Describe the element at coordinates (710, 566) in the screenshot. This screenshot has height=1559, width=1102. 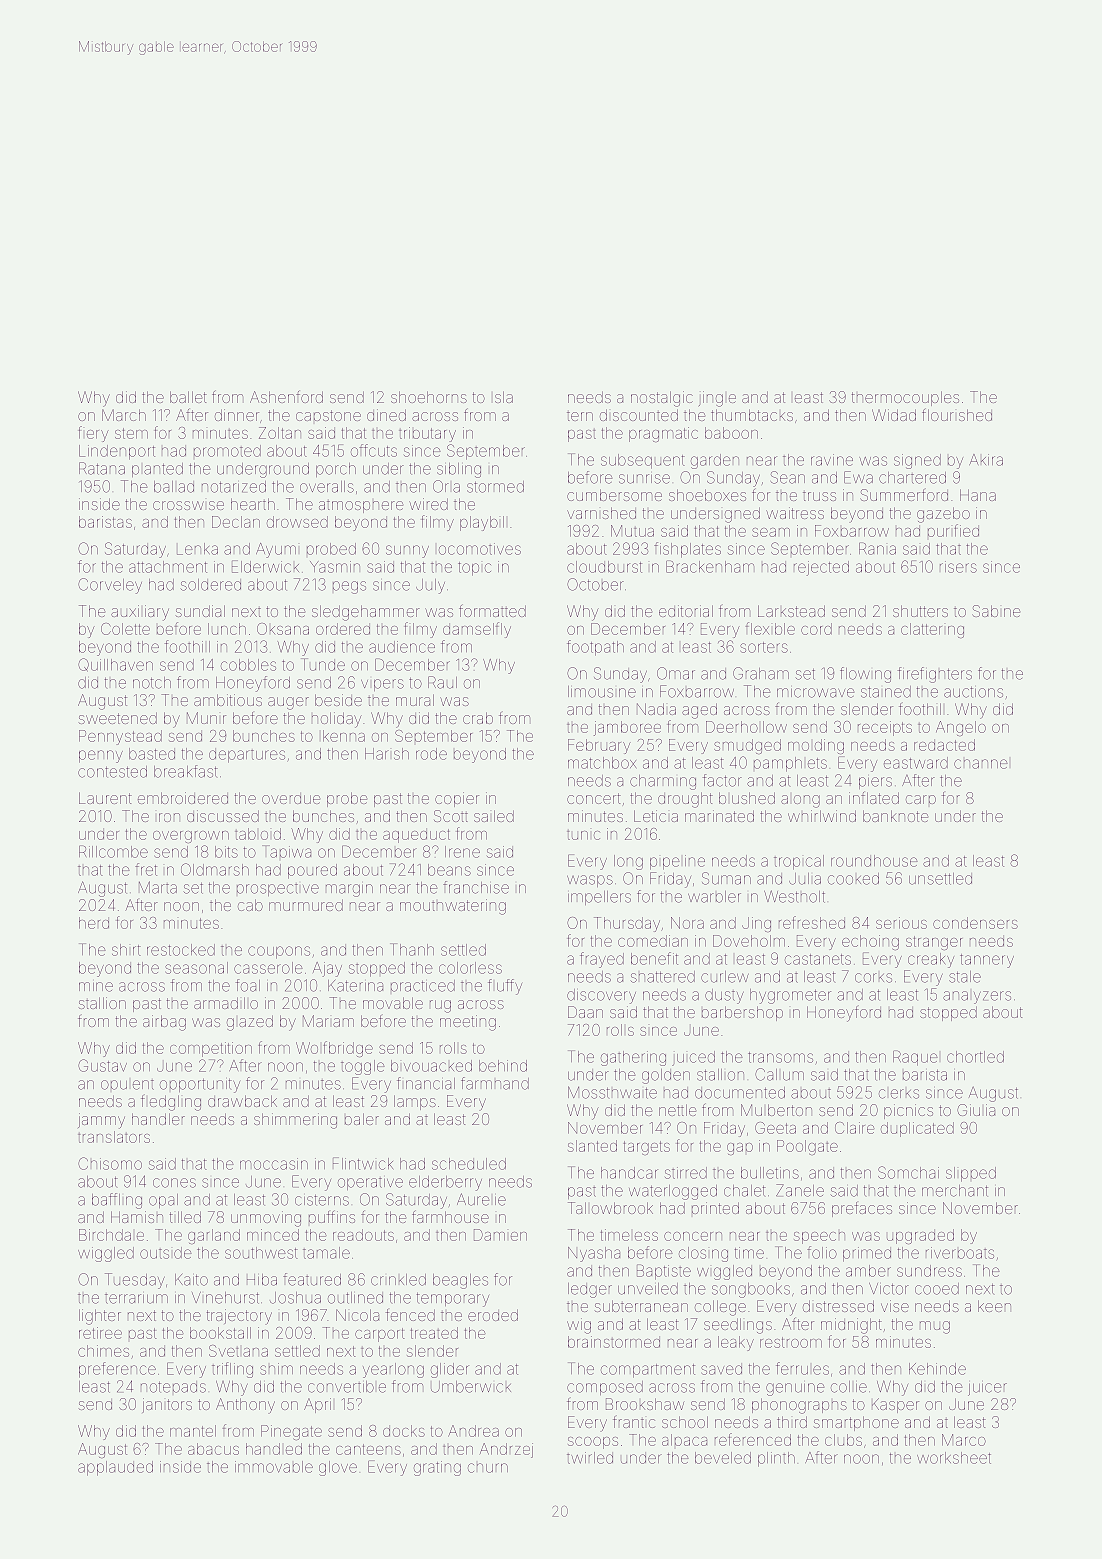
I see `Brackenham` at that location.
